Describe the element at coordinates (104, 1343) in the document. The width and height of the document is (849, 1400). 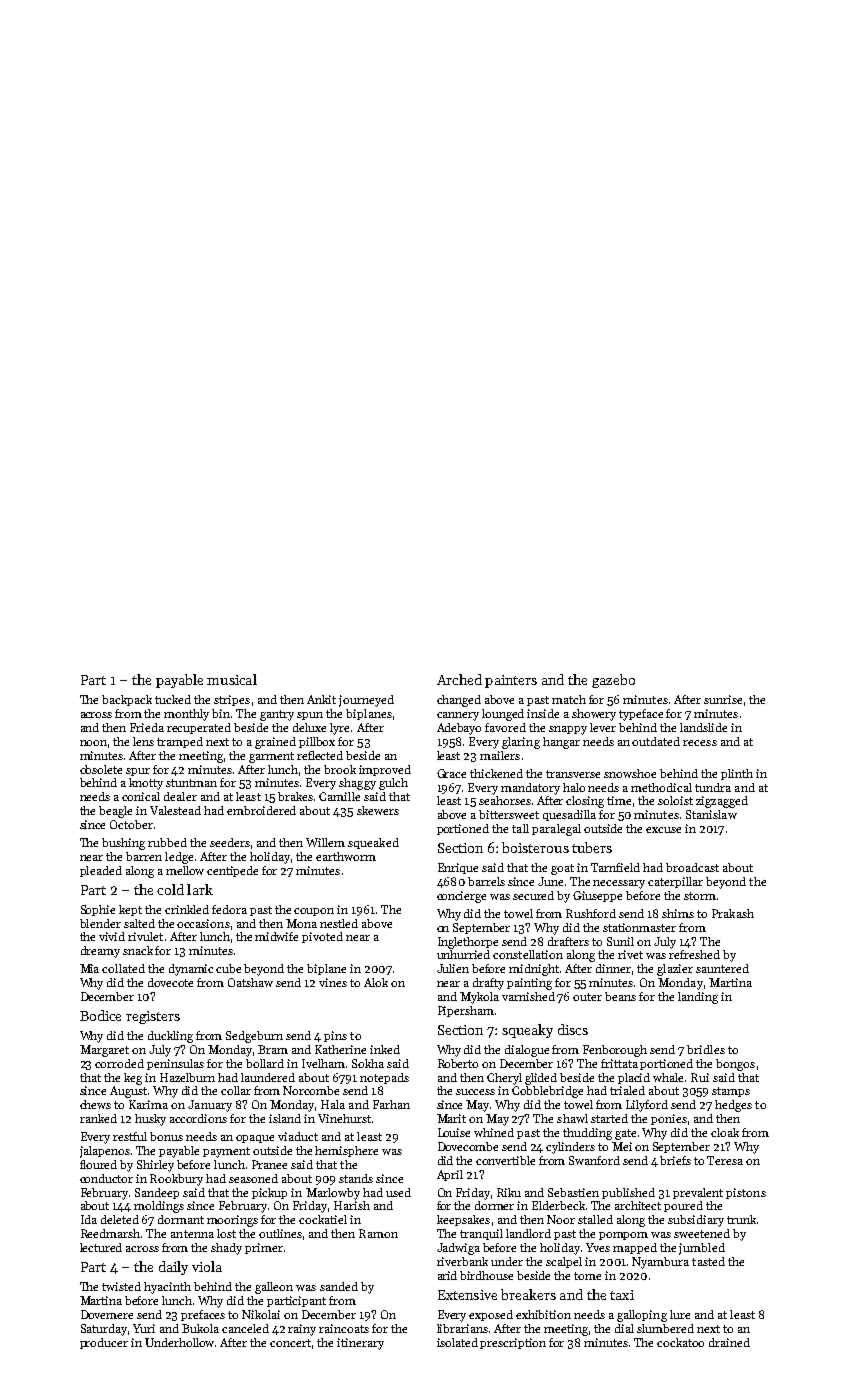
I see `producer` at that location.
